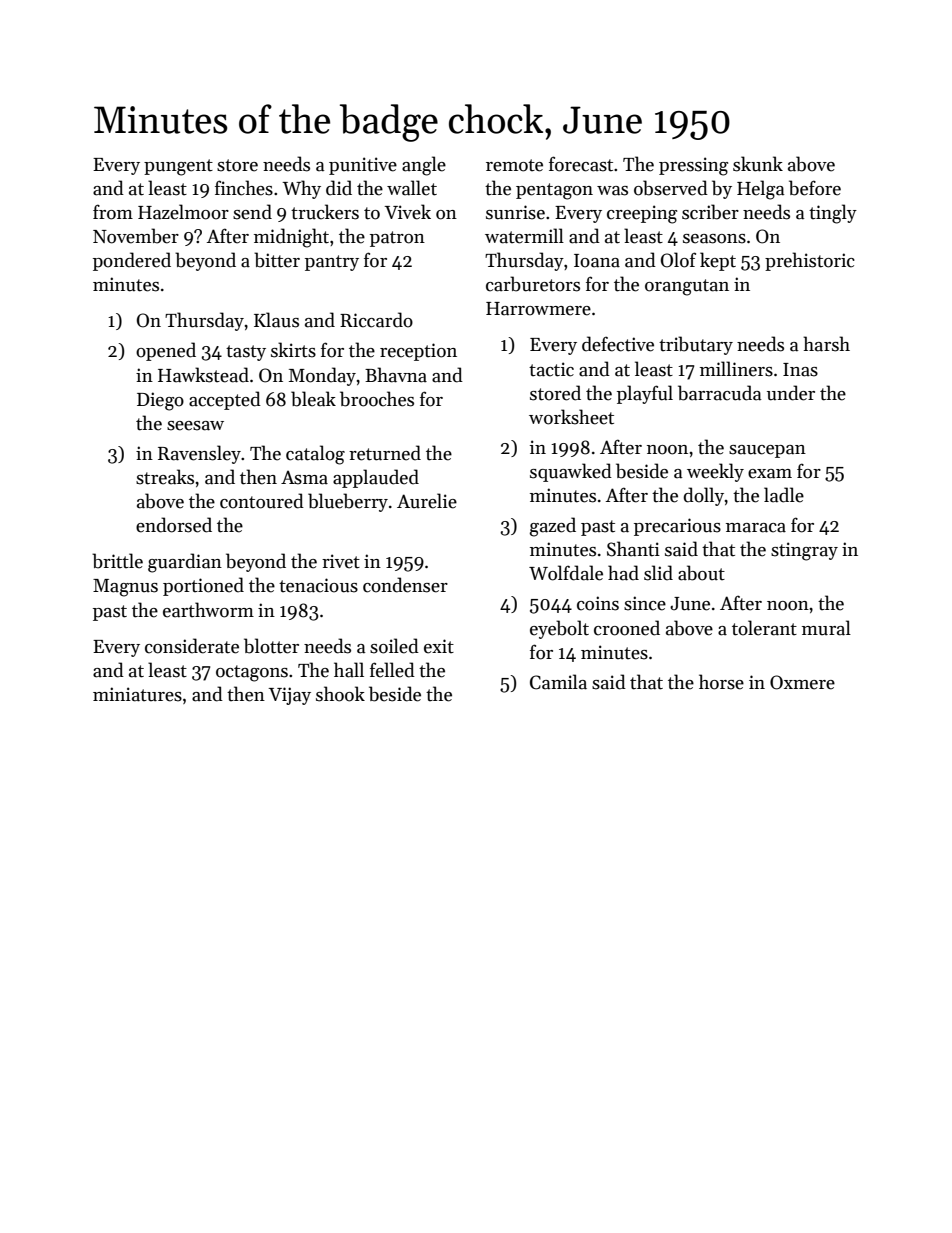 The height and width of the screenshot is (1233, 952). What do you see at coordinates (424, 166) in the screenshot?
I see `angle` at bounding box center [424, 166].
